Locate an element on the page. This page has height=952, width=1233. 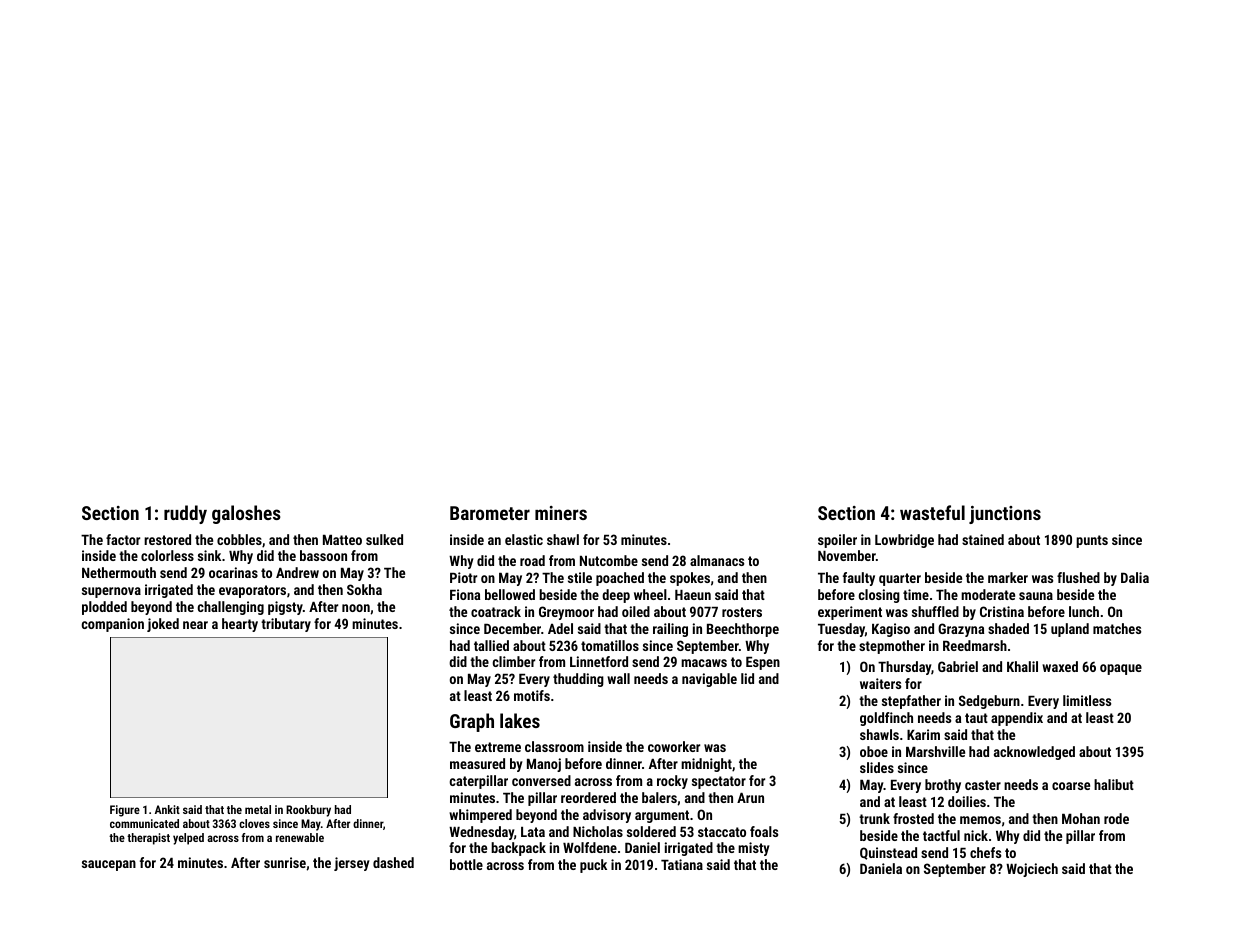
wasteful is located at coordinates (932, 512).
